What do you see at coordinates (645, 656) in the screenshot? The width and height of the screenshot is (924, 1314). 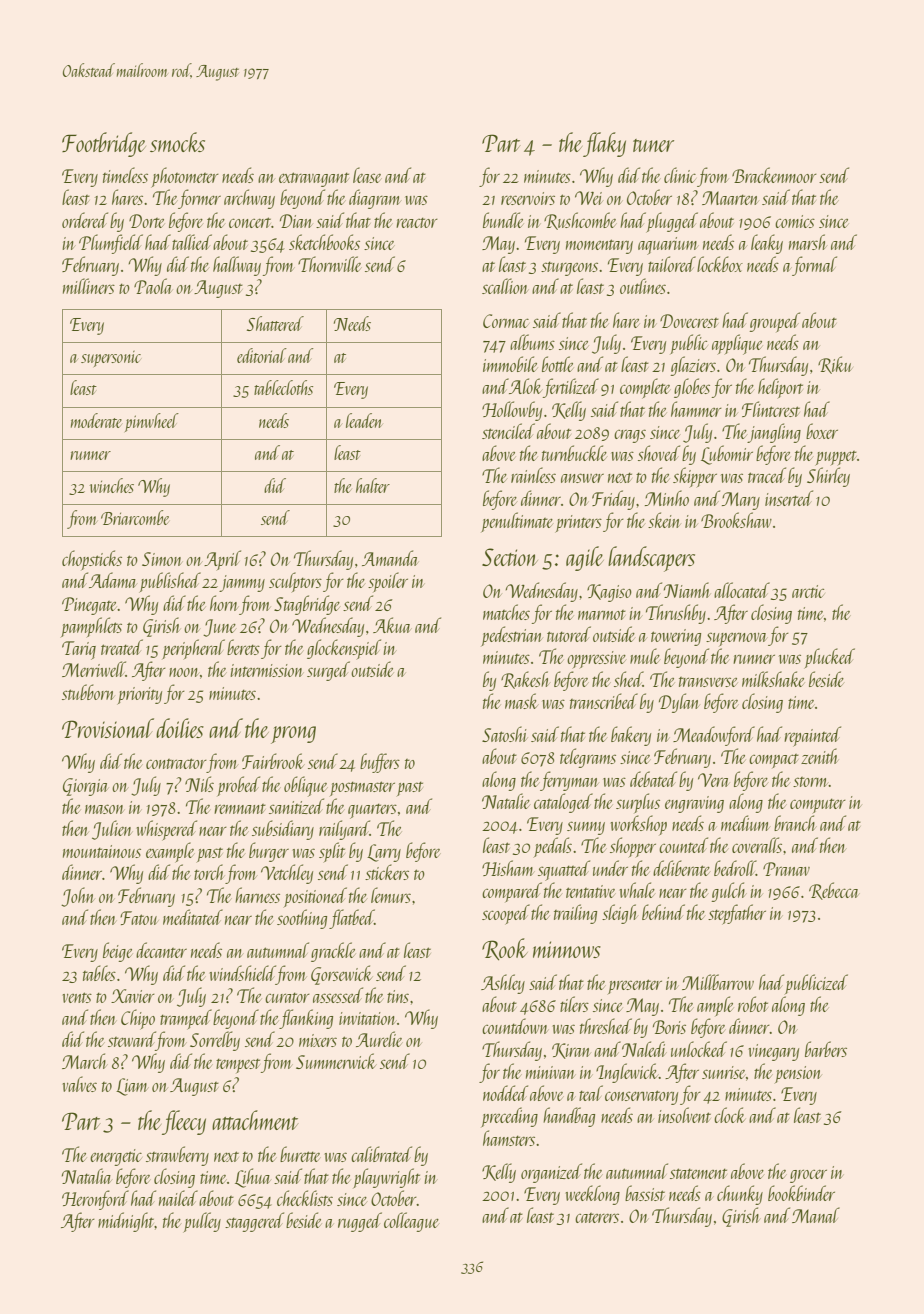 I see `mule` at bounding box center [645, 656].
